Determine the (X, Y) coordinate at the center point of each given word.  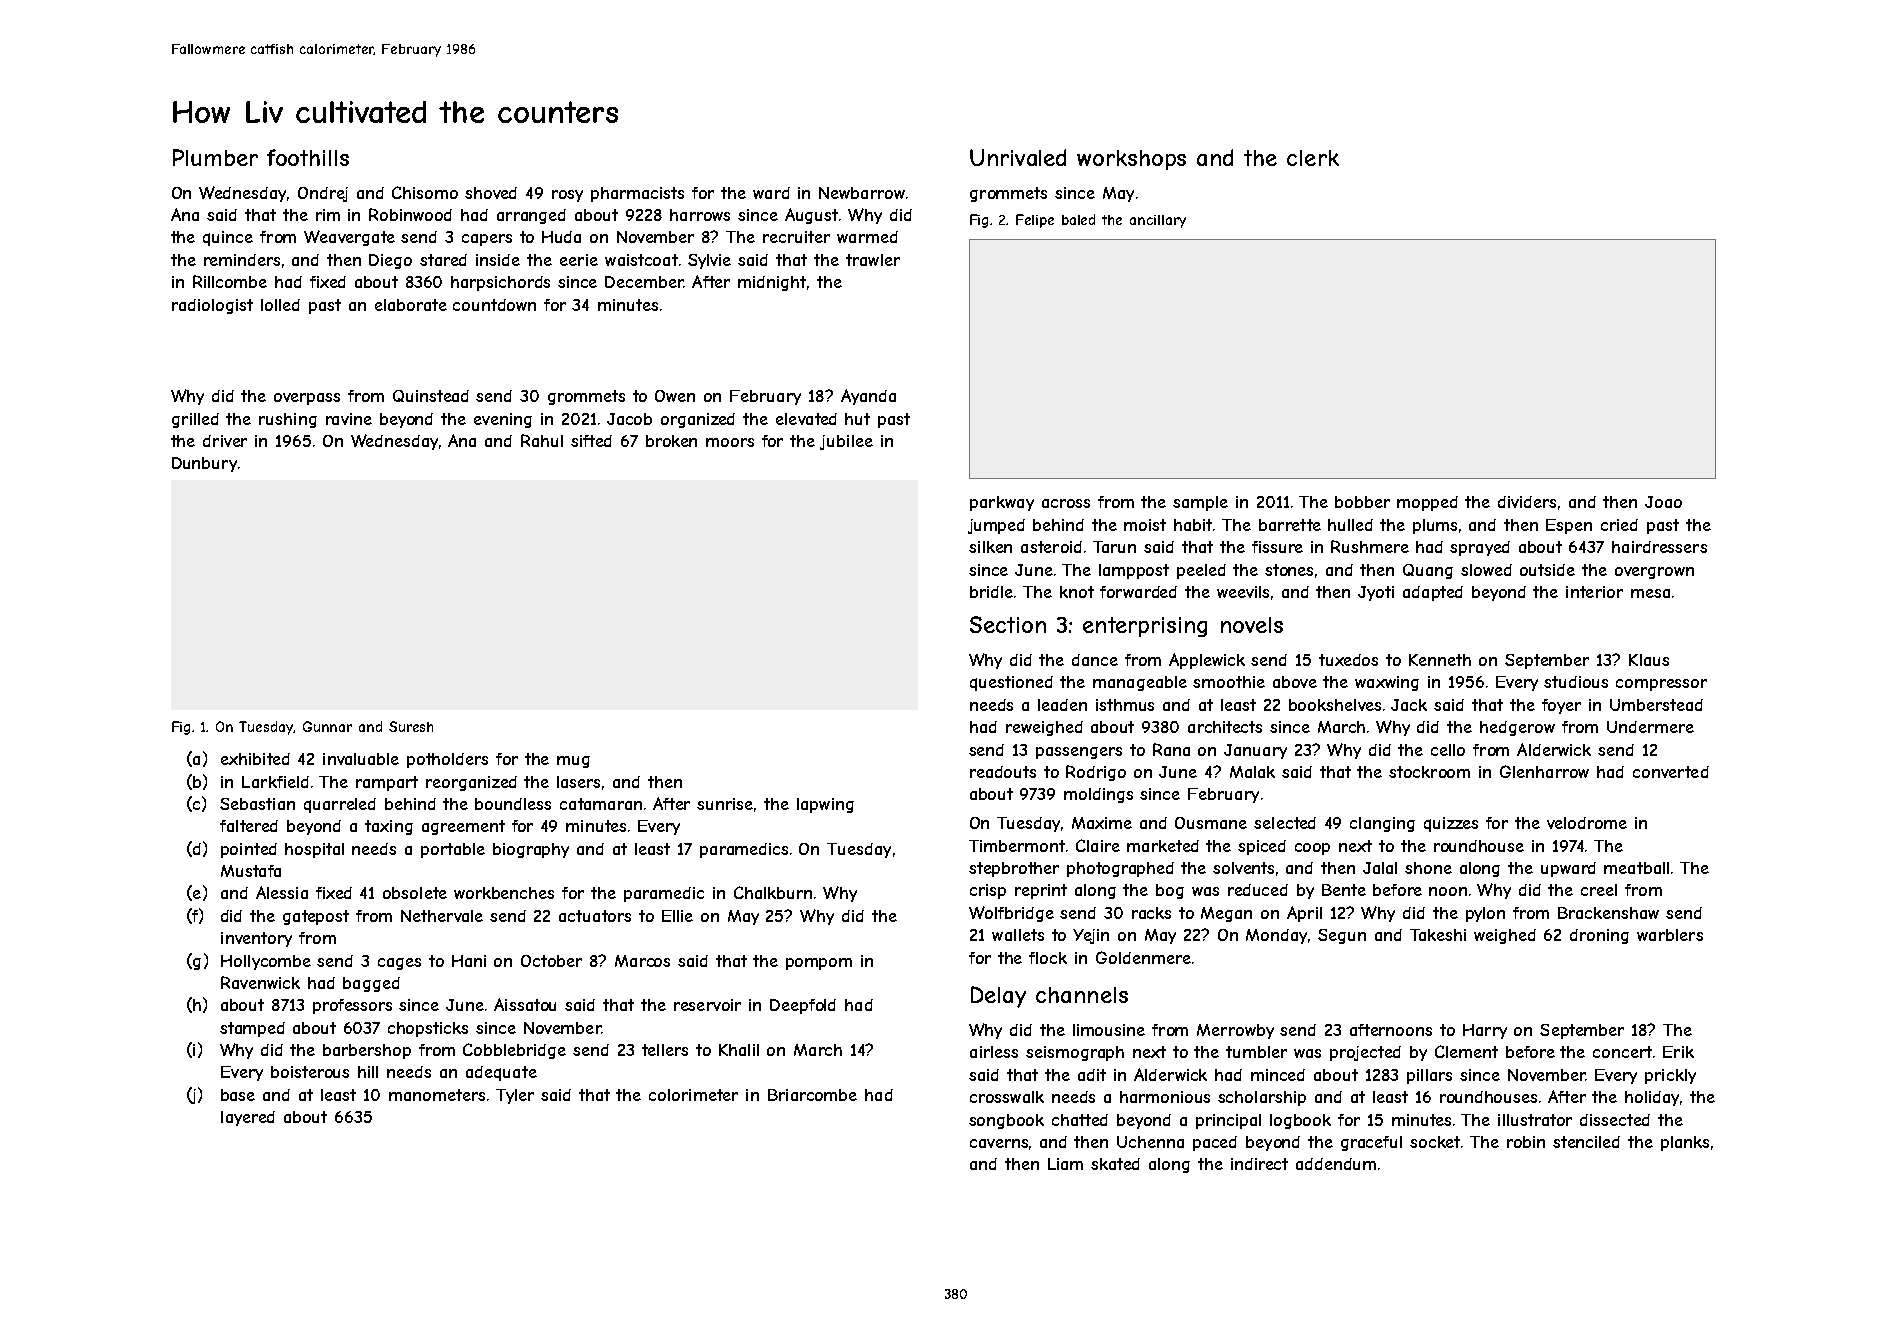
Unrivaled (1018, 157)
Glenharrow (1544, 771)
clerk (1313, 158)
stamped (252, 1029)
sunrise (725, 804)
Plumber (215, 157)
